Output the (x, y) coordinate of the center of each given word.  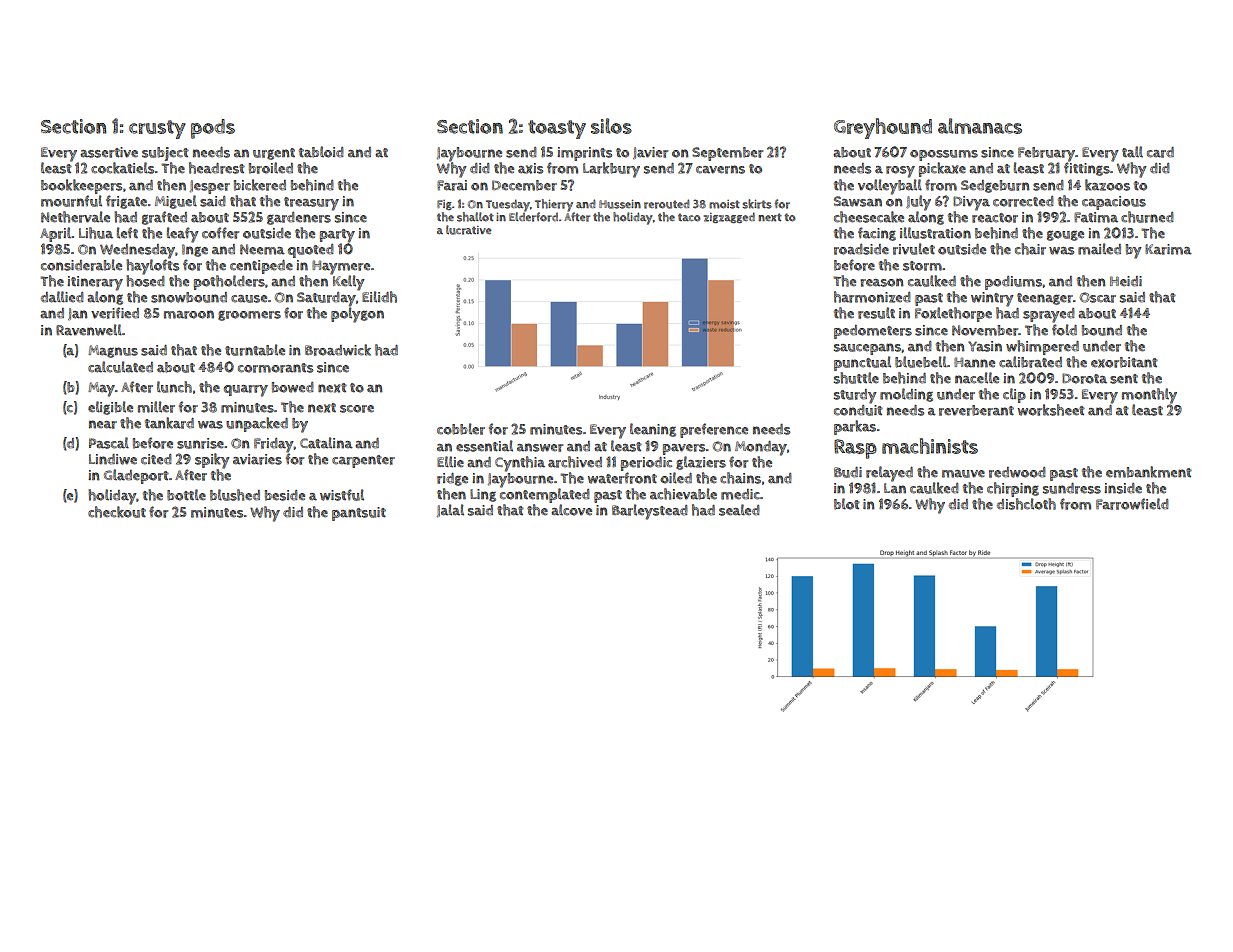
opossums (944, 155)
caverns (720, 169)
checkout (117, 512)
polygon (357, 315)
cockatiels (123, 168)
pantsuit (359, 514)
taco (689, 217)
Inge (195, 250)
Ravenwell (89, 330)
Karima (1168, 249)
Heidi (1126, 281)
